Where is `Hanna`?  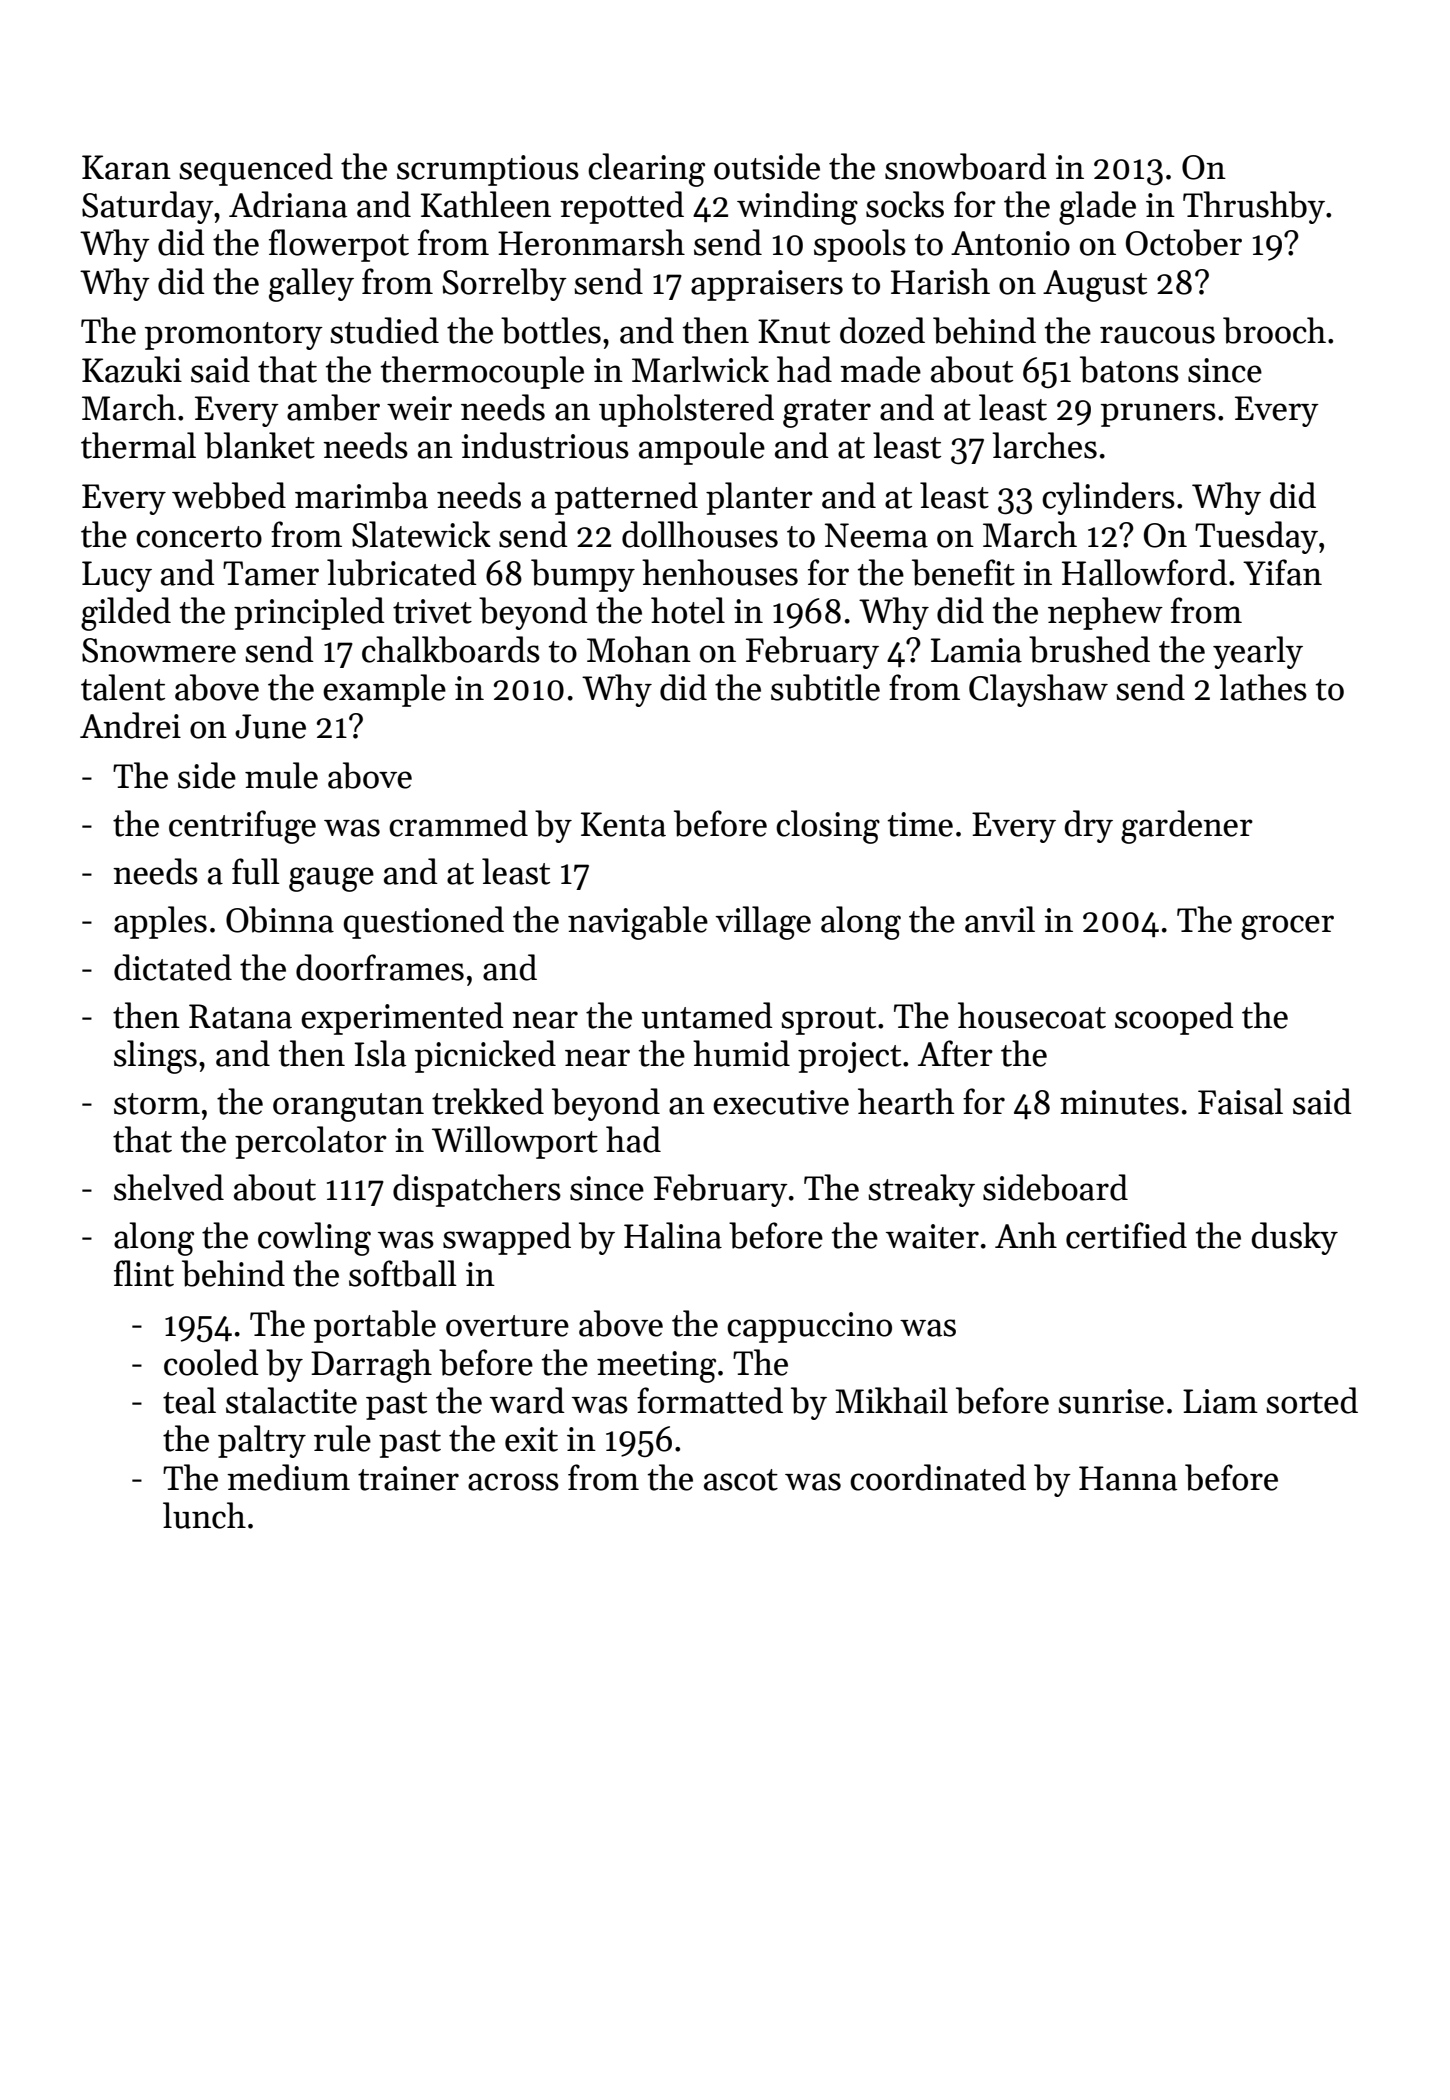 Hanna is located at coordinates (1128, 1478).
